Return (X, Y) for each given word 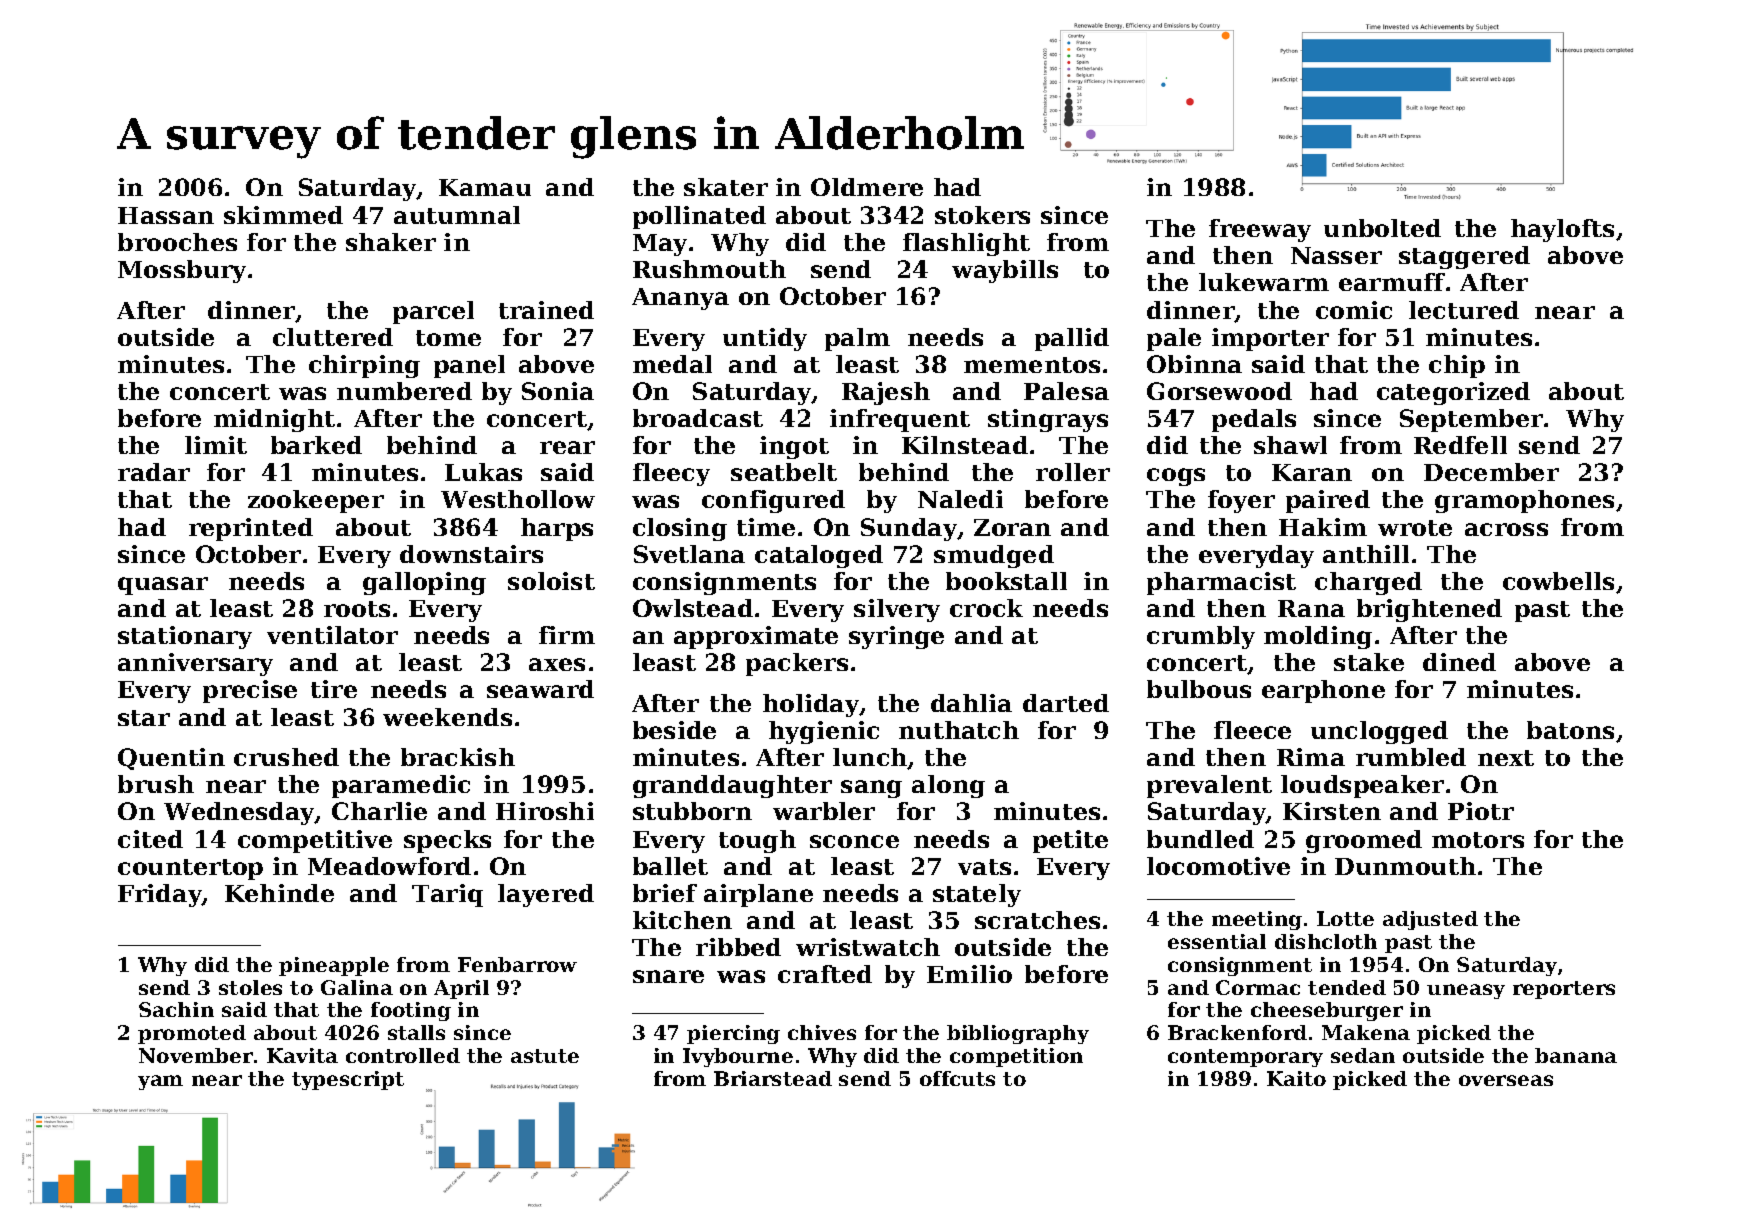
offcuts (957, 1078)
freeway (1260, 230)
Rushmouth (709, 269)
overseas (1506, 1080)
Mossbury (182, 271)
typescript (348, 1080)
